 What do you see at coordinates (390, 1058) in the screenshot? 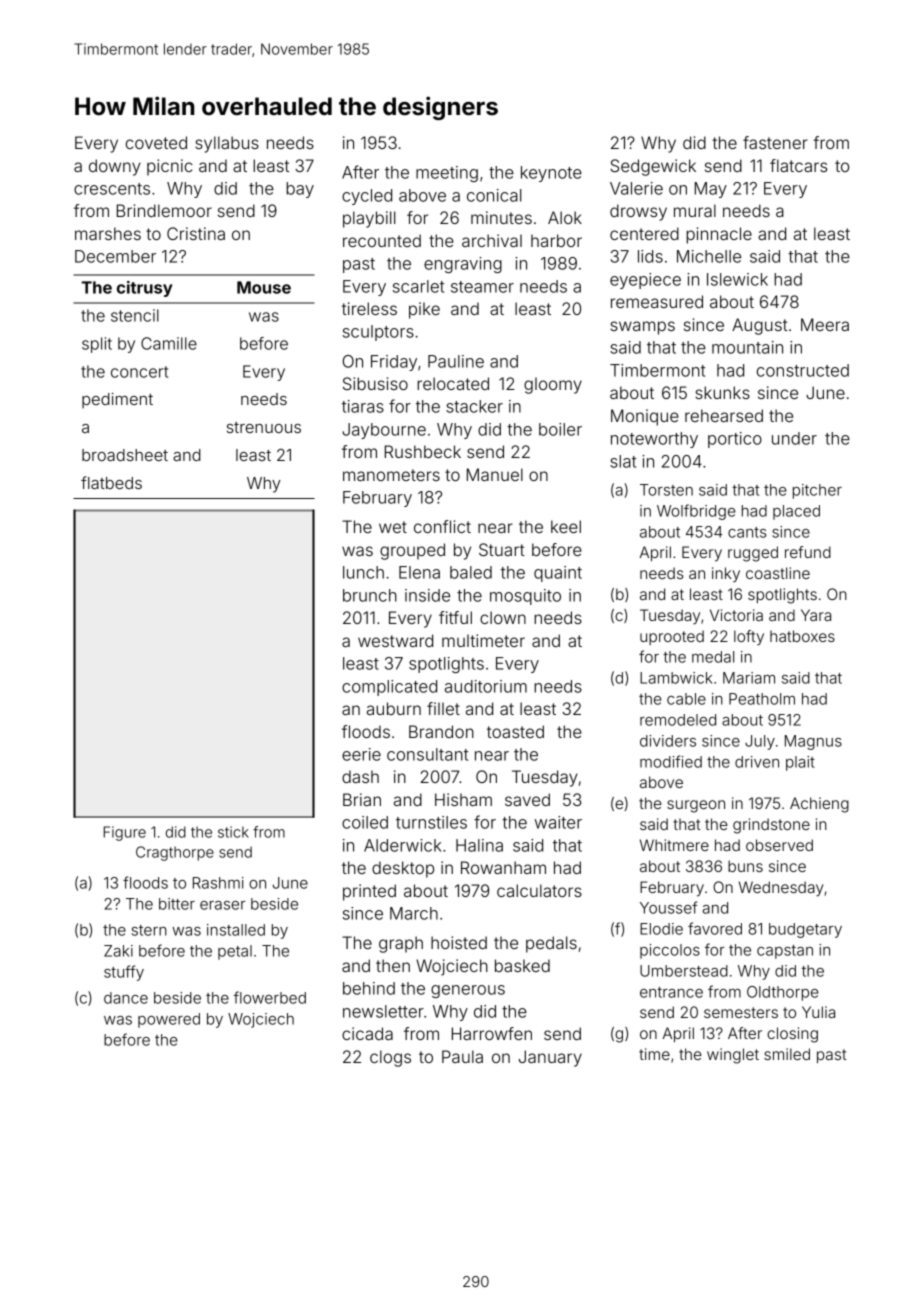
I see `clogs` at bounding box center [390, 1058].
